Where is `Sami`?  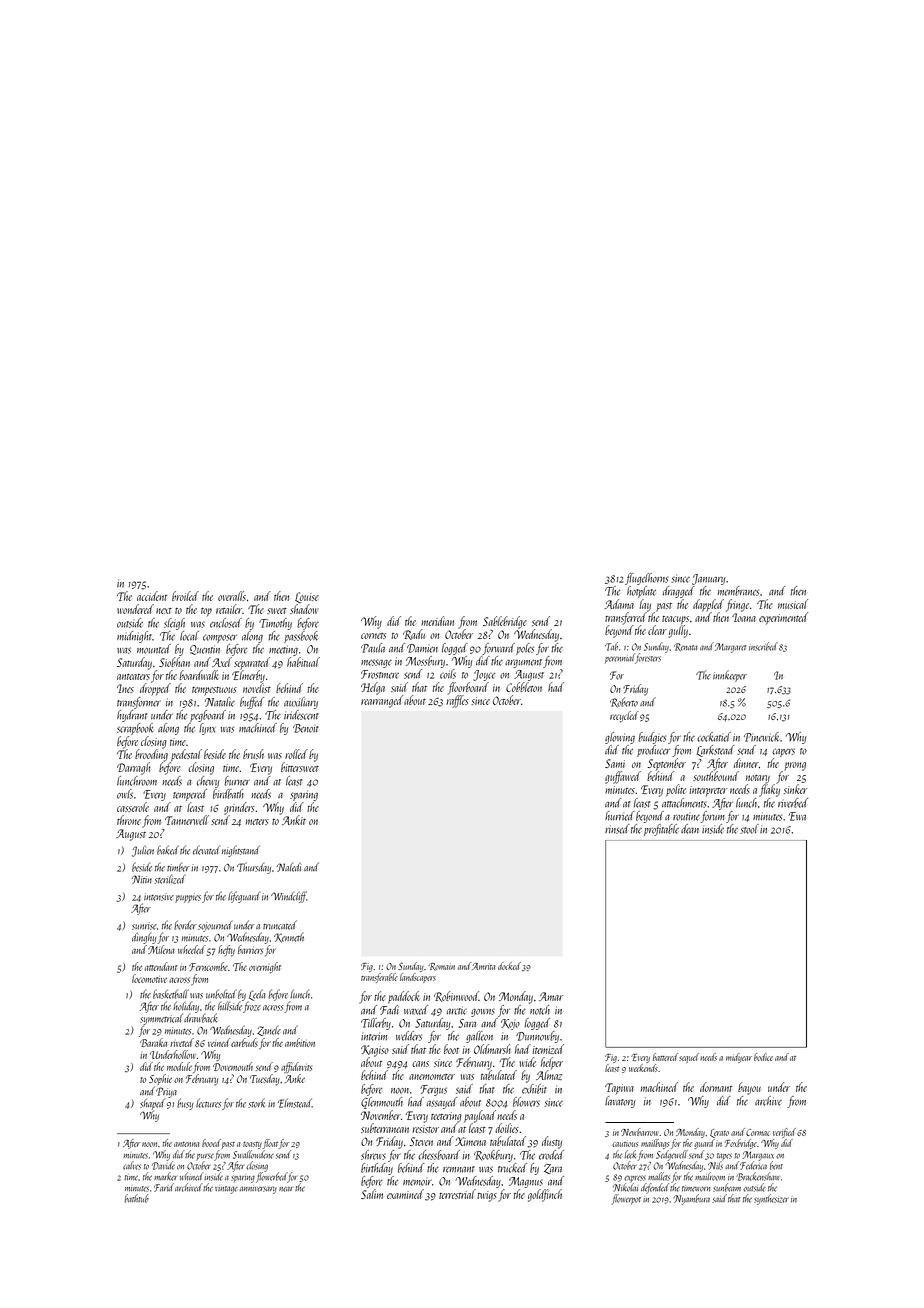
Sami is located at coordinates (615, 763).
